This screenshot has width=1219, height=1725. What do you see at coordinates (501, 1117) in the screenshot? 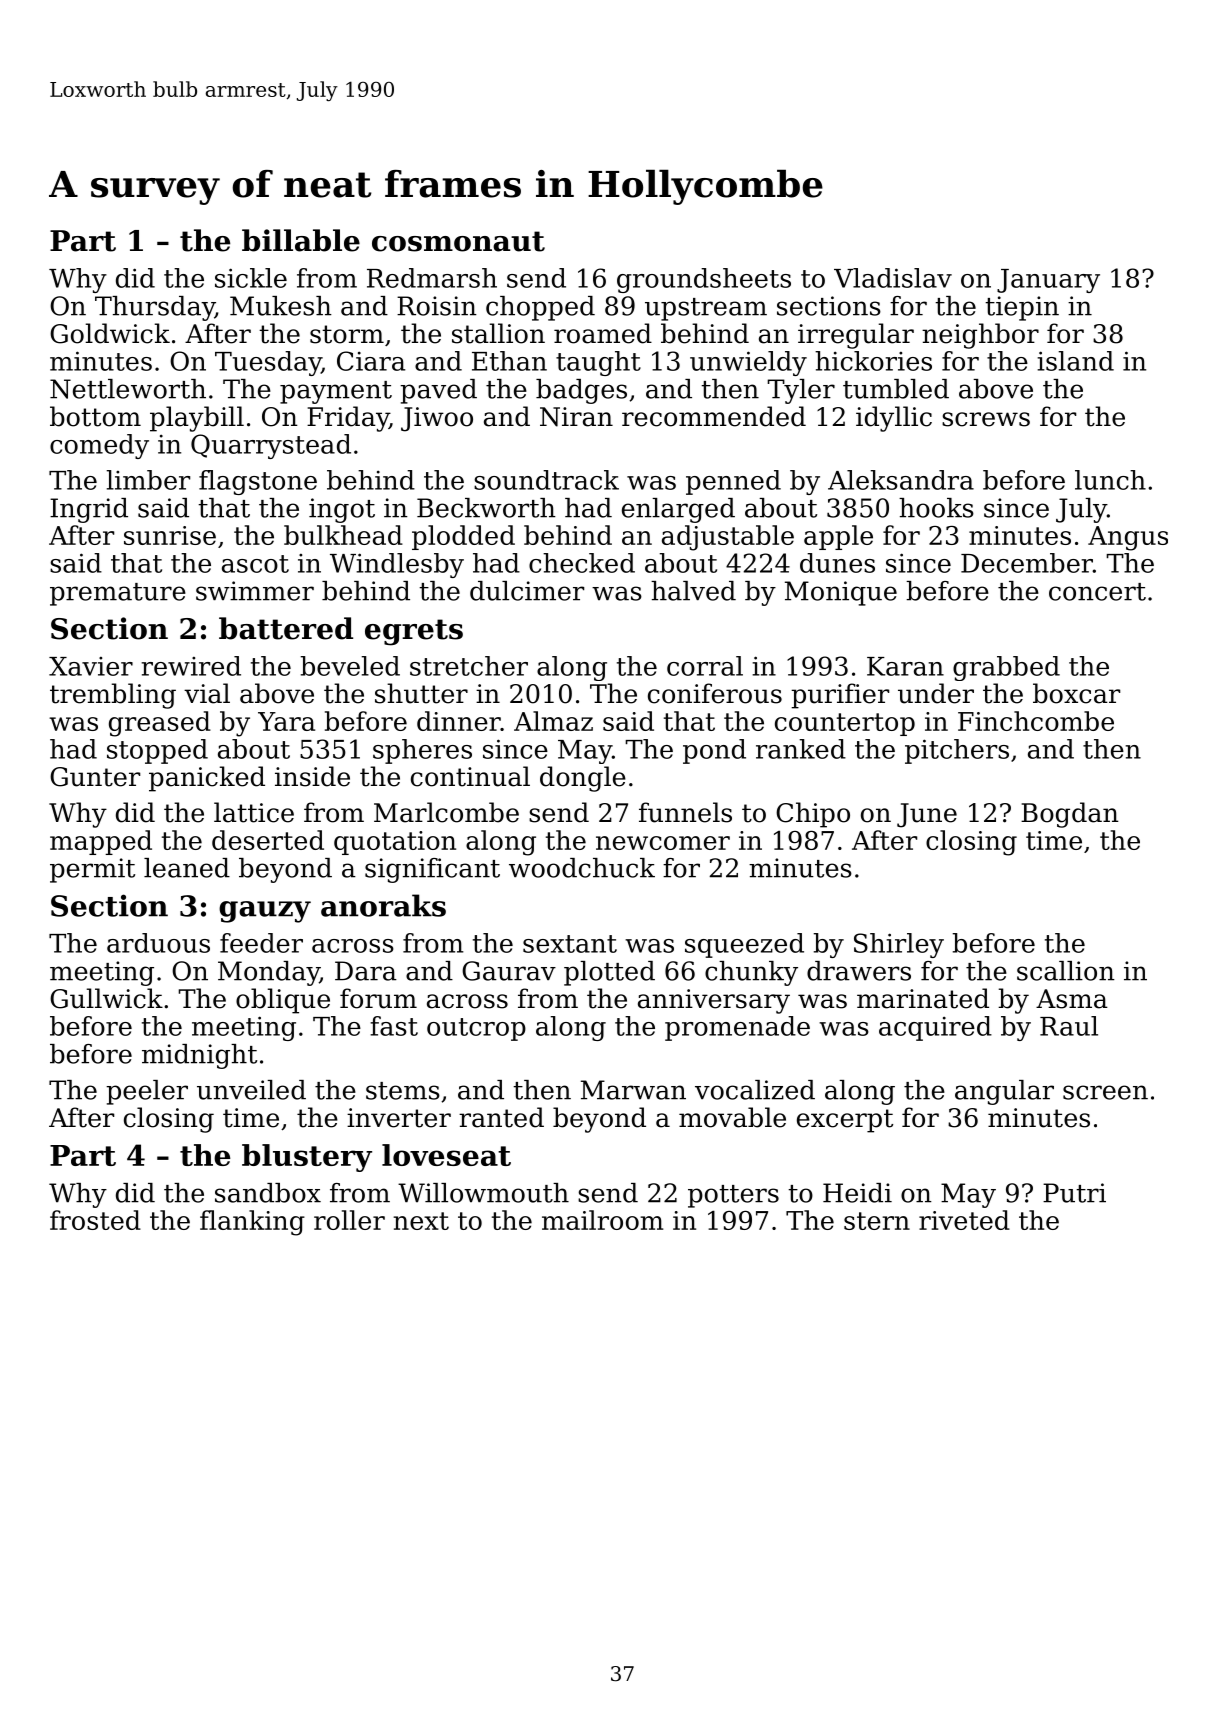
I see `ranted` at bounding box center [501, 1117].
